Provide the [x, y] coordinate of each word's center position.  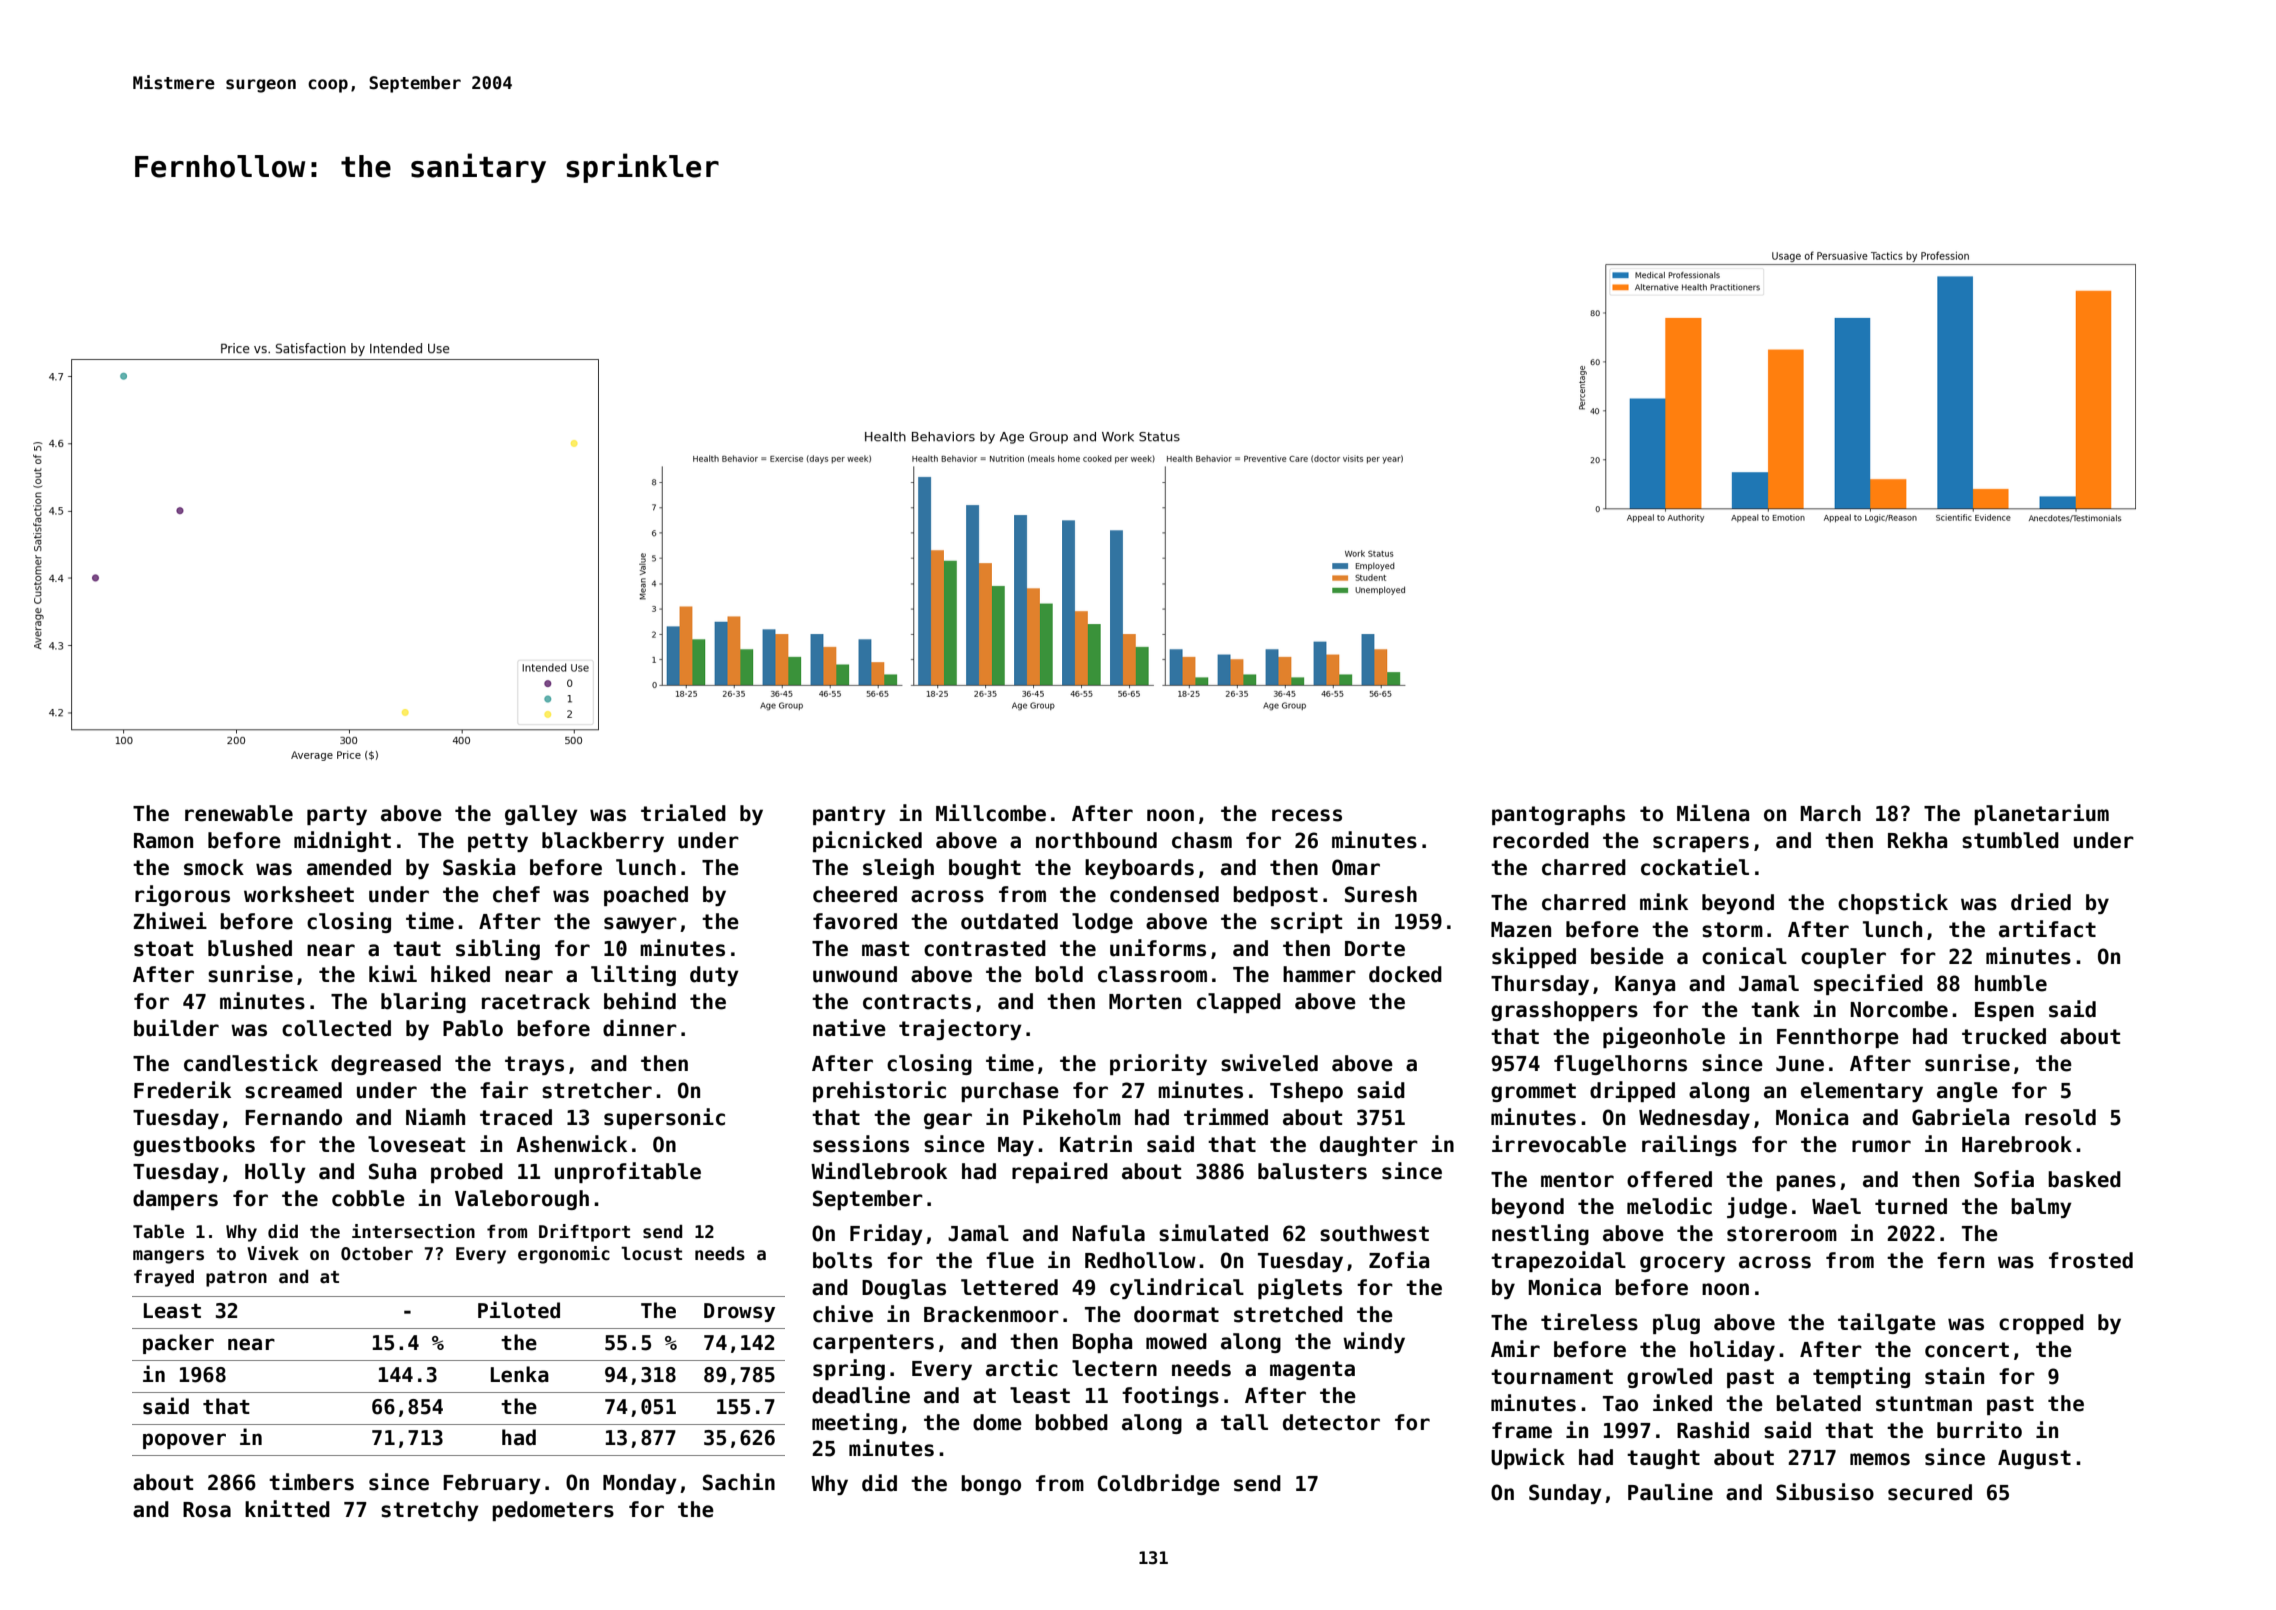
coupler [1843, 958]
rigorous [182, 895]
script [1306, 922]
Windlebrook [879, 1171]
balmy [2041, 1208]
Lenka [520, 1374]
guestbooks [194, 1146]
